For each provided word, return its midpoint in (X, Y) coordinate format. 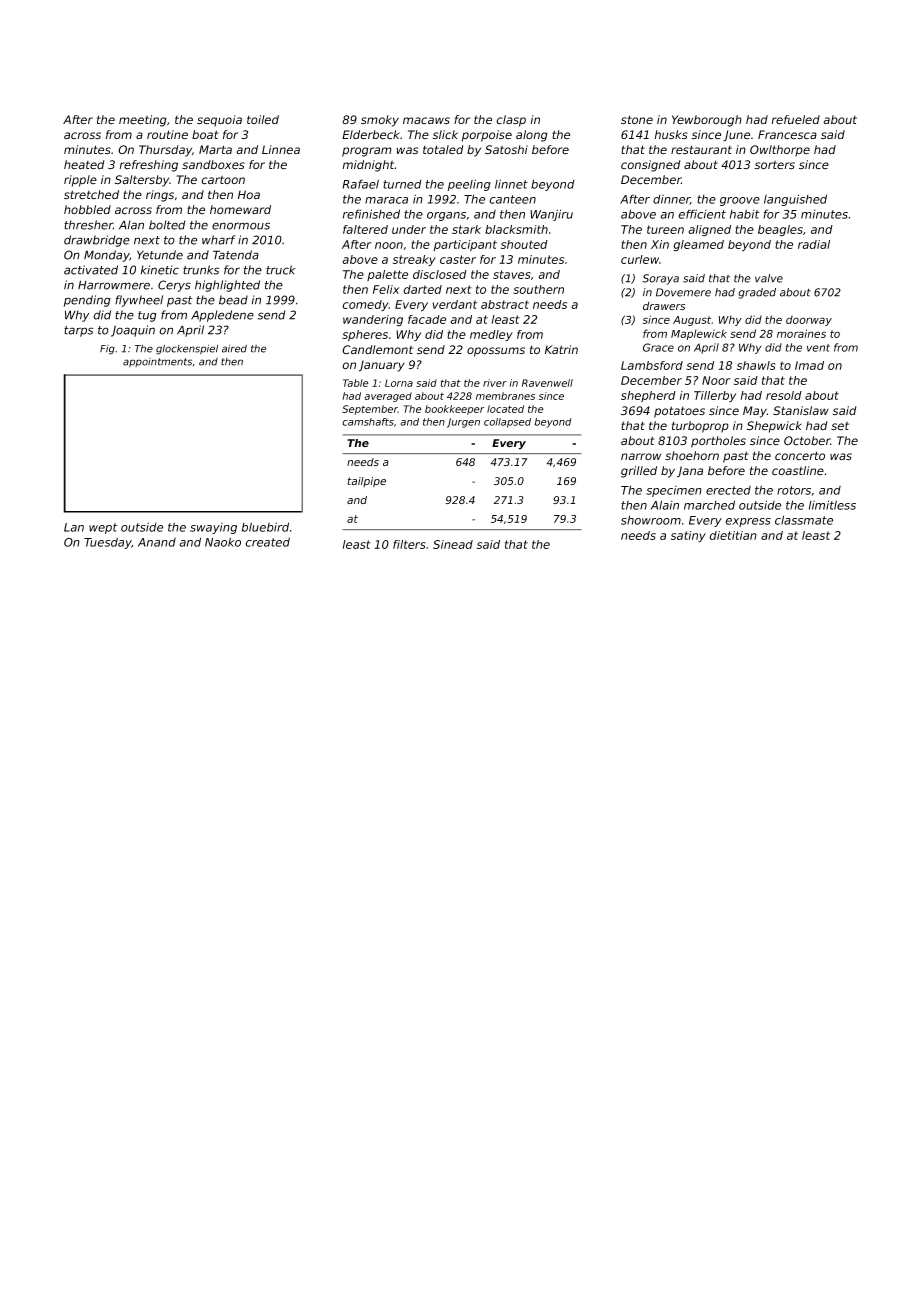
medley (491, 335)
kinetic (160, 270)
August (692, 321)
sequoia (219, 121)
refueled (795, 120)
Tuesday (108, 543)
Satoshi (506, 150)
